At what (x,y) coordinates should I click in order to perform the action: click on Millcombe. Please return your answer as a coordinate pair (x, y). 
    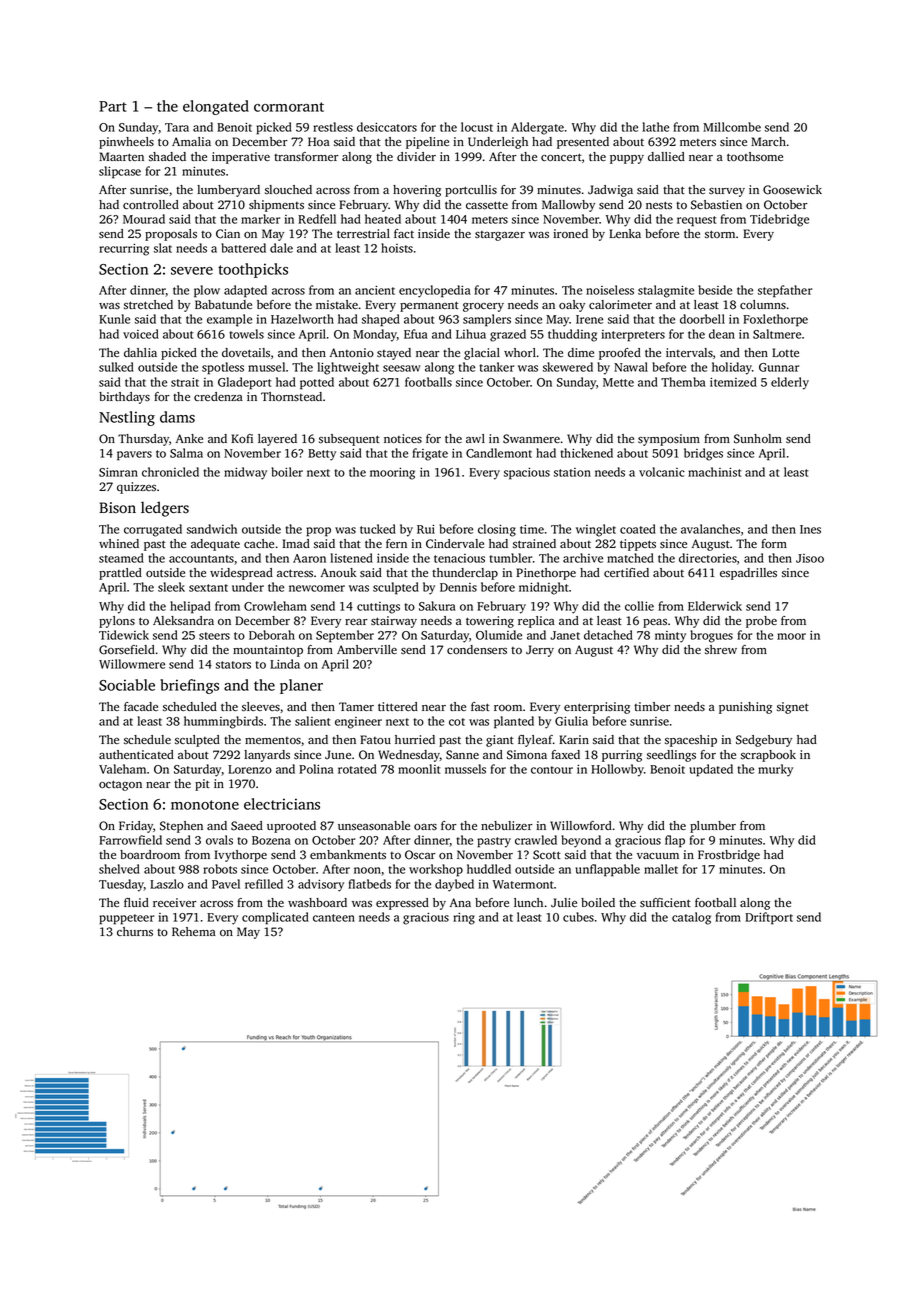
    Looking at the image, I should click on (732, 127).
